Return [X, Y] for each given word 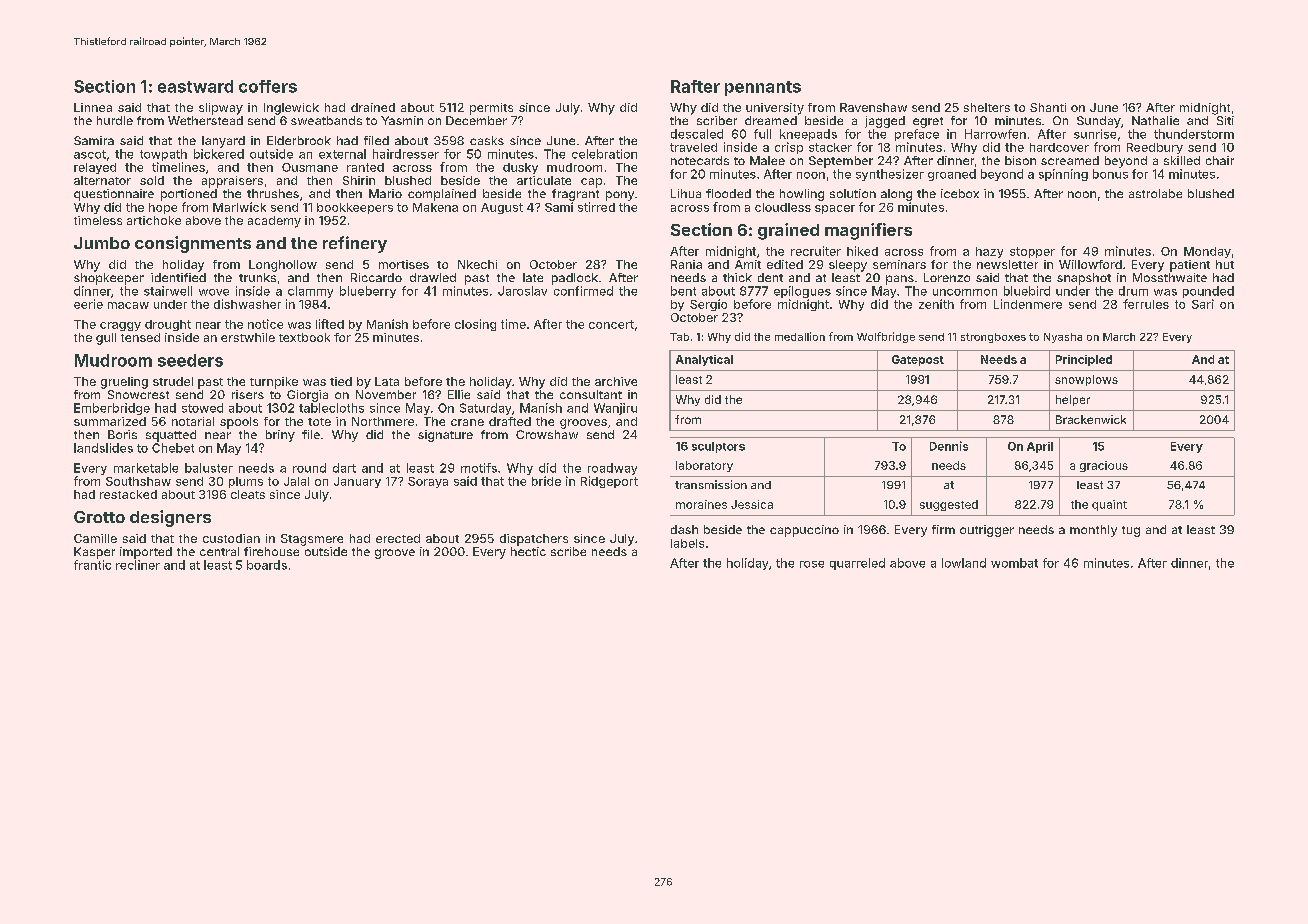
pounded [1208, 292]
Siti [1225, 120]
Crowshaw [547, 434]
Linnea [93, 107]
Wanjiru [615, 409]
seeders [190, 360]
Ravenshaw [873, 107]
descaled [697, 134]
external [342, 154]
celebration [604, 154]
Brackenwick [1091, 419]
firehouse [271, 551]
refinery [355, 244]
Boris [122, 434]
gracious [1104, 466]
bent [683, 291]
